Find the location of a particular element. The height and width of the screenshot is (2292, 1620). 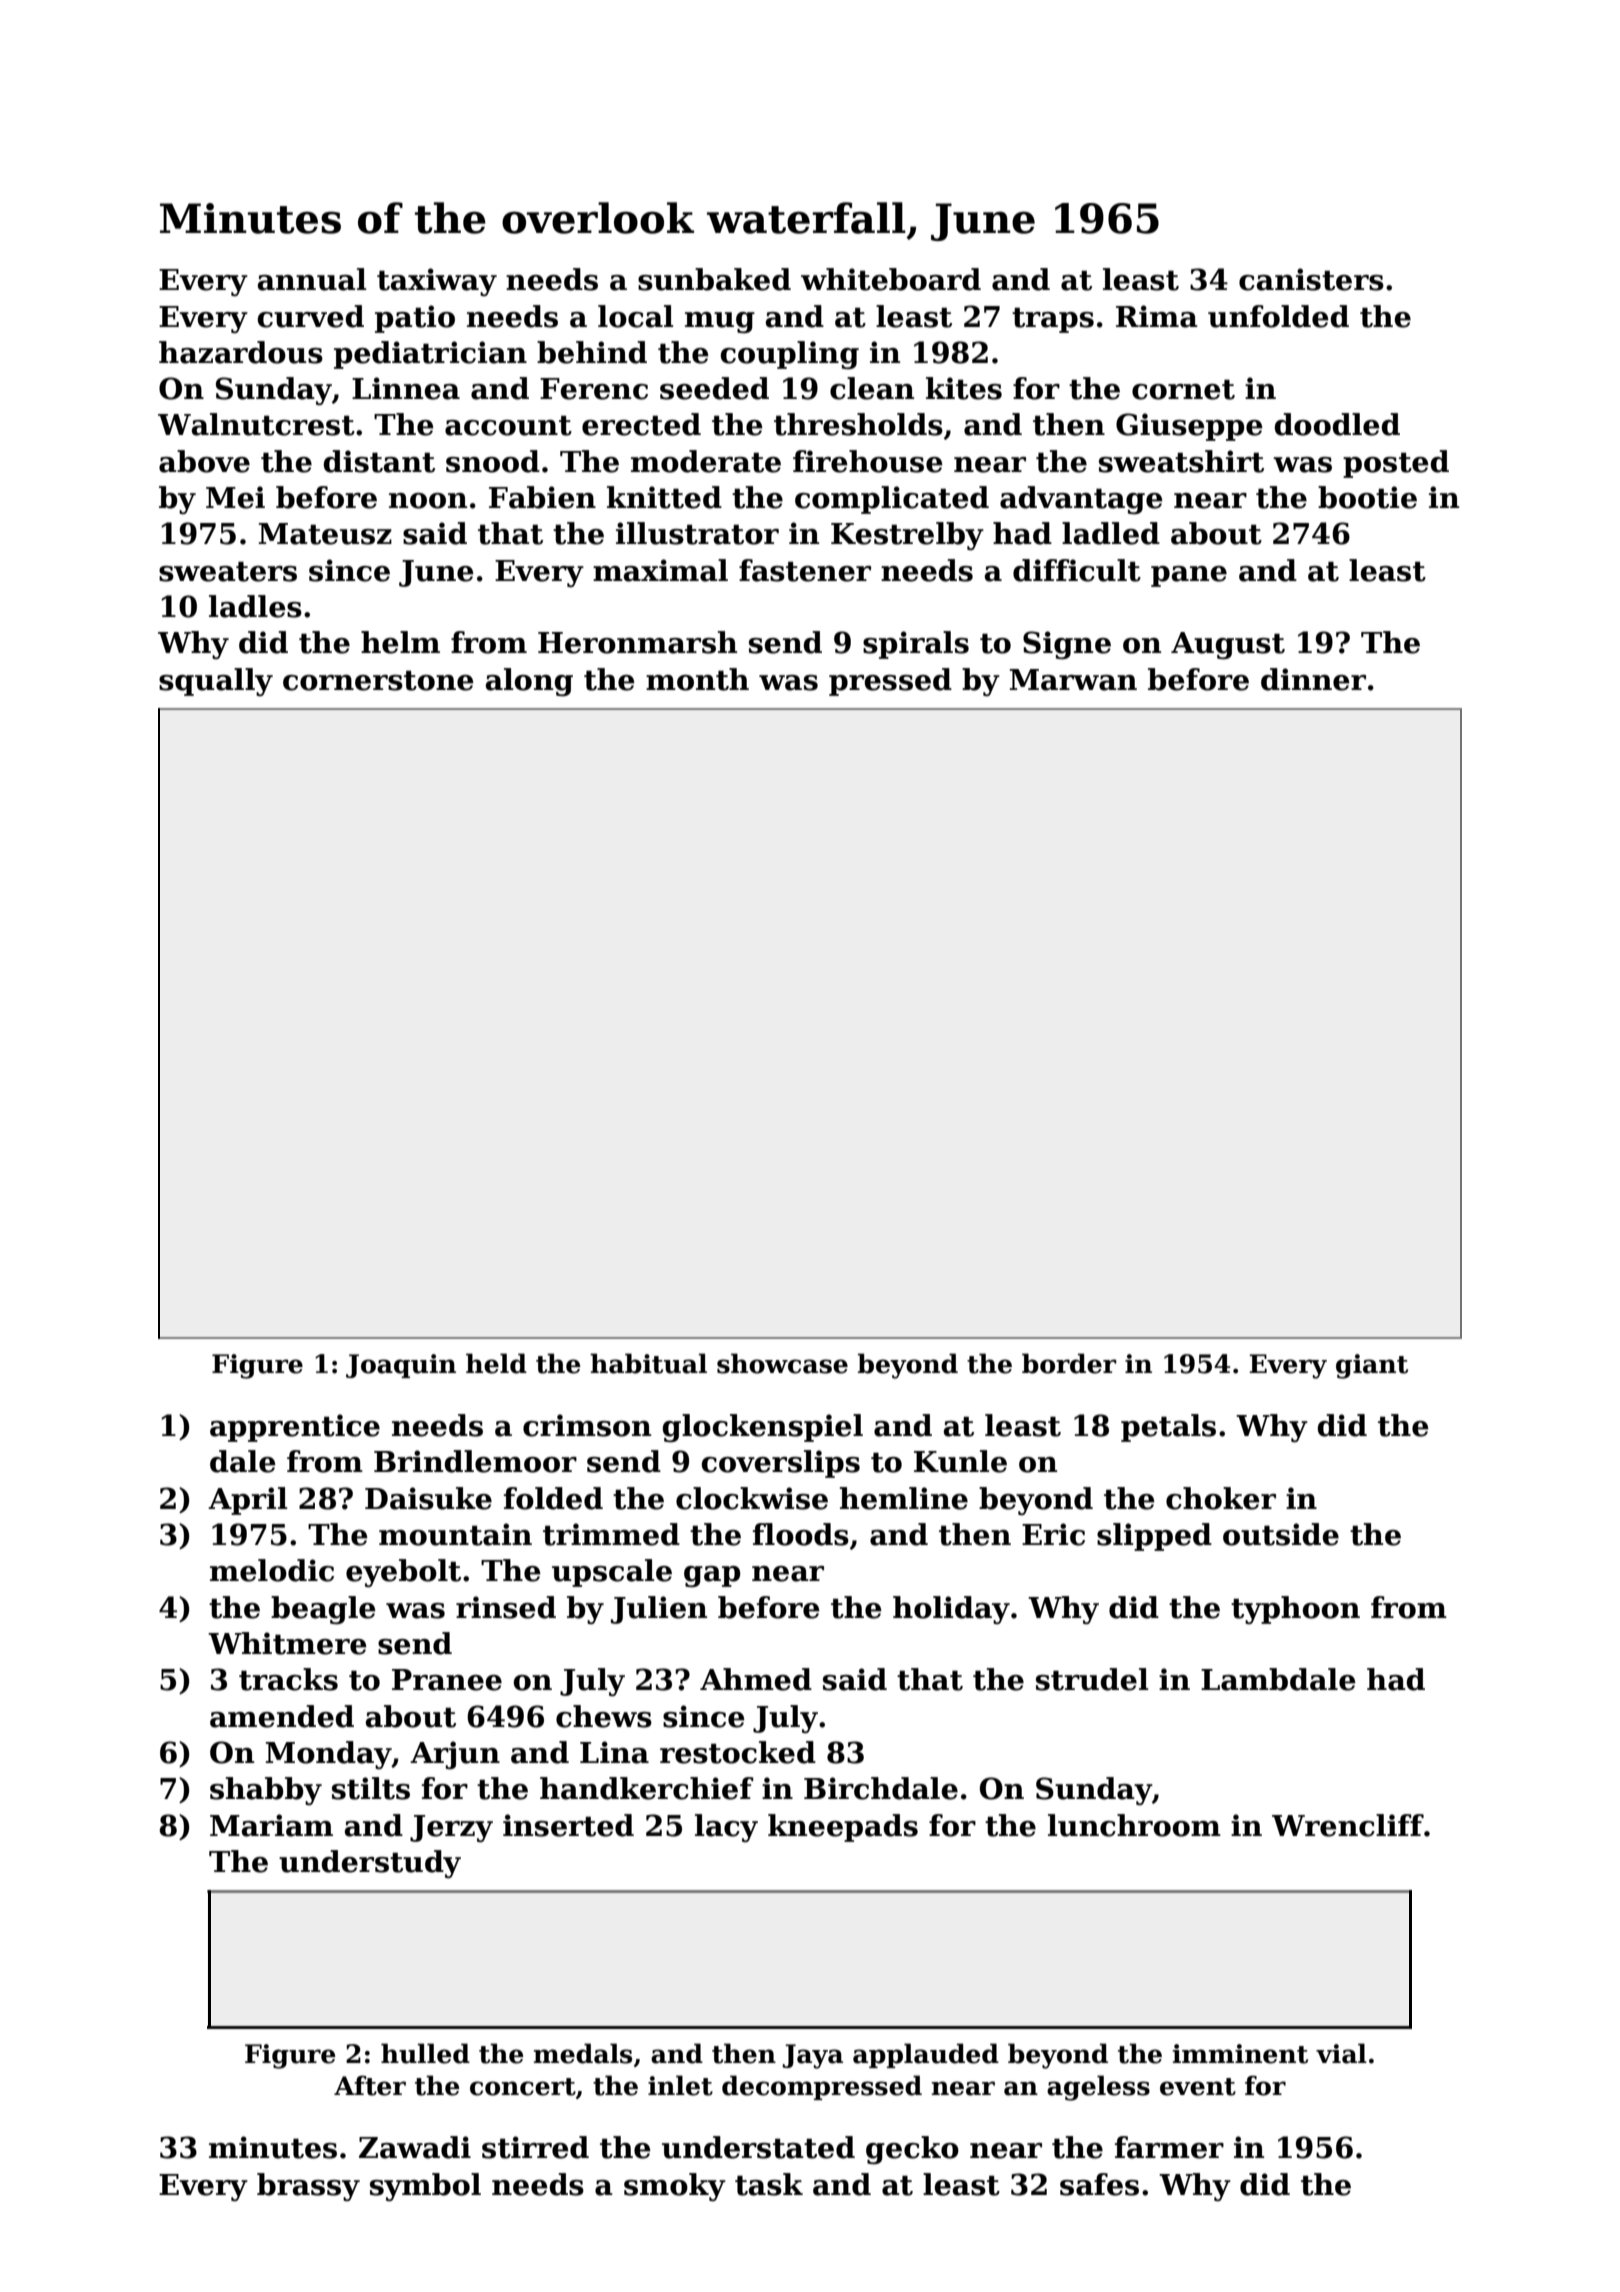

bootie is located at coordinates (1367, 497).
